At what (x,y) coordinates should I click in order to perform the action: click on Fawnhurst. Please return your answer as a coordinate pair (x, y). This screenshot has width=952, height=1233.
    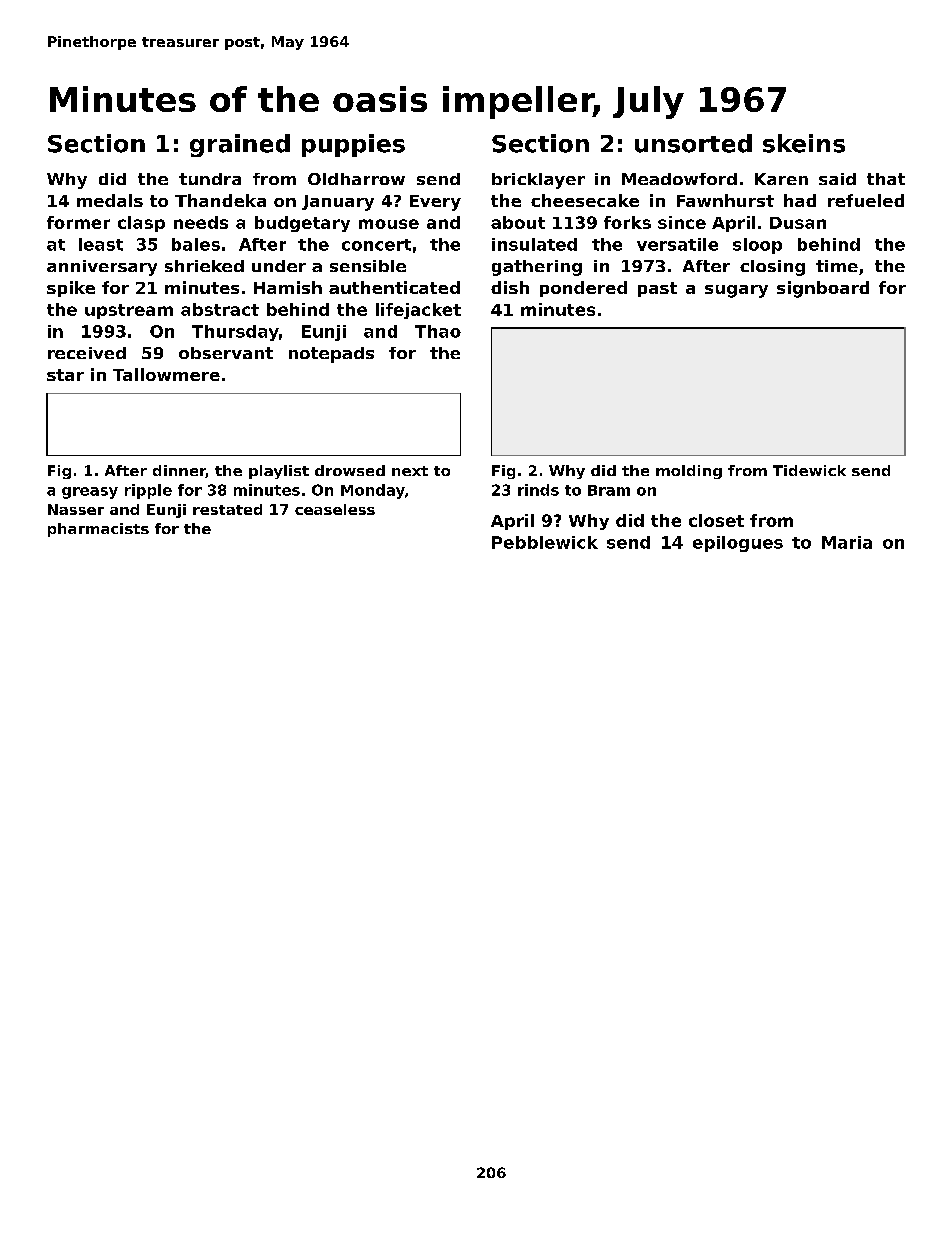
    Looking at the image, I should click on (725, 200).
